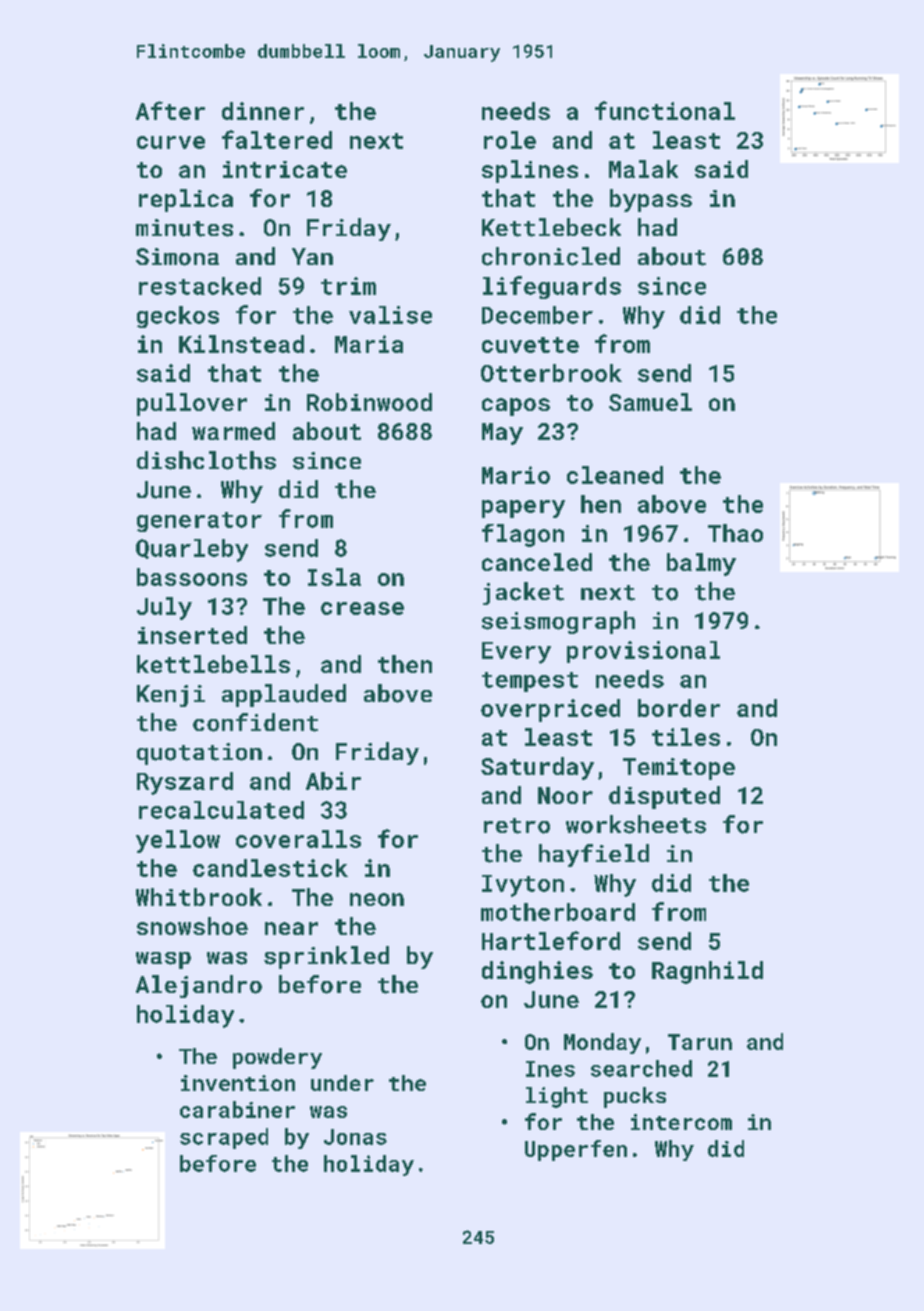 This screenshot has width=924, height=1311. What do you see at coordinates (557, 1097) in the screenshot?
I see `light` at bounding box center [557, 1097].
